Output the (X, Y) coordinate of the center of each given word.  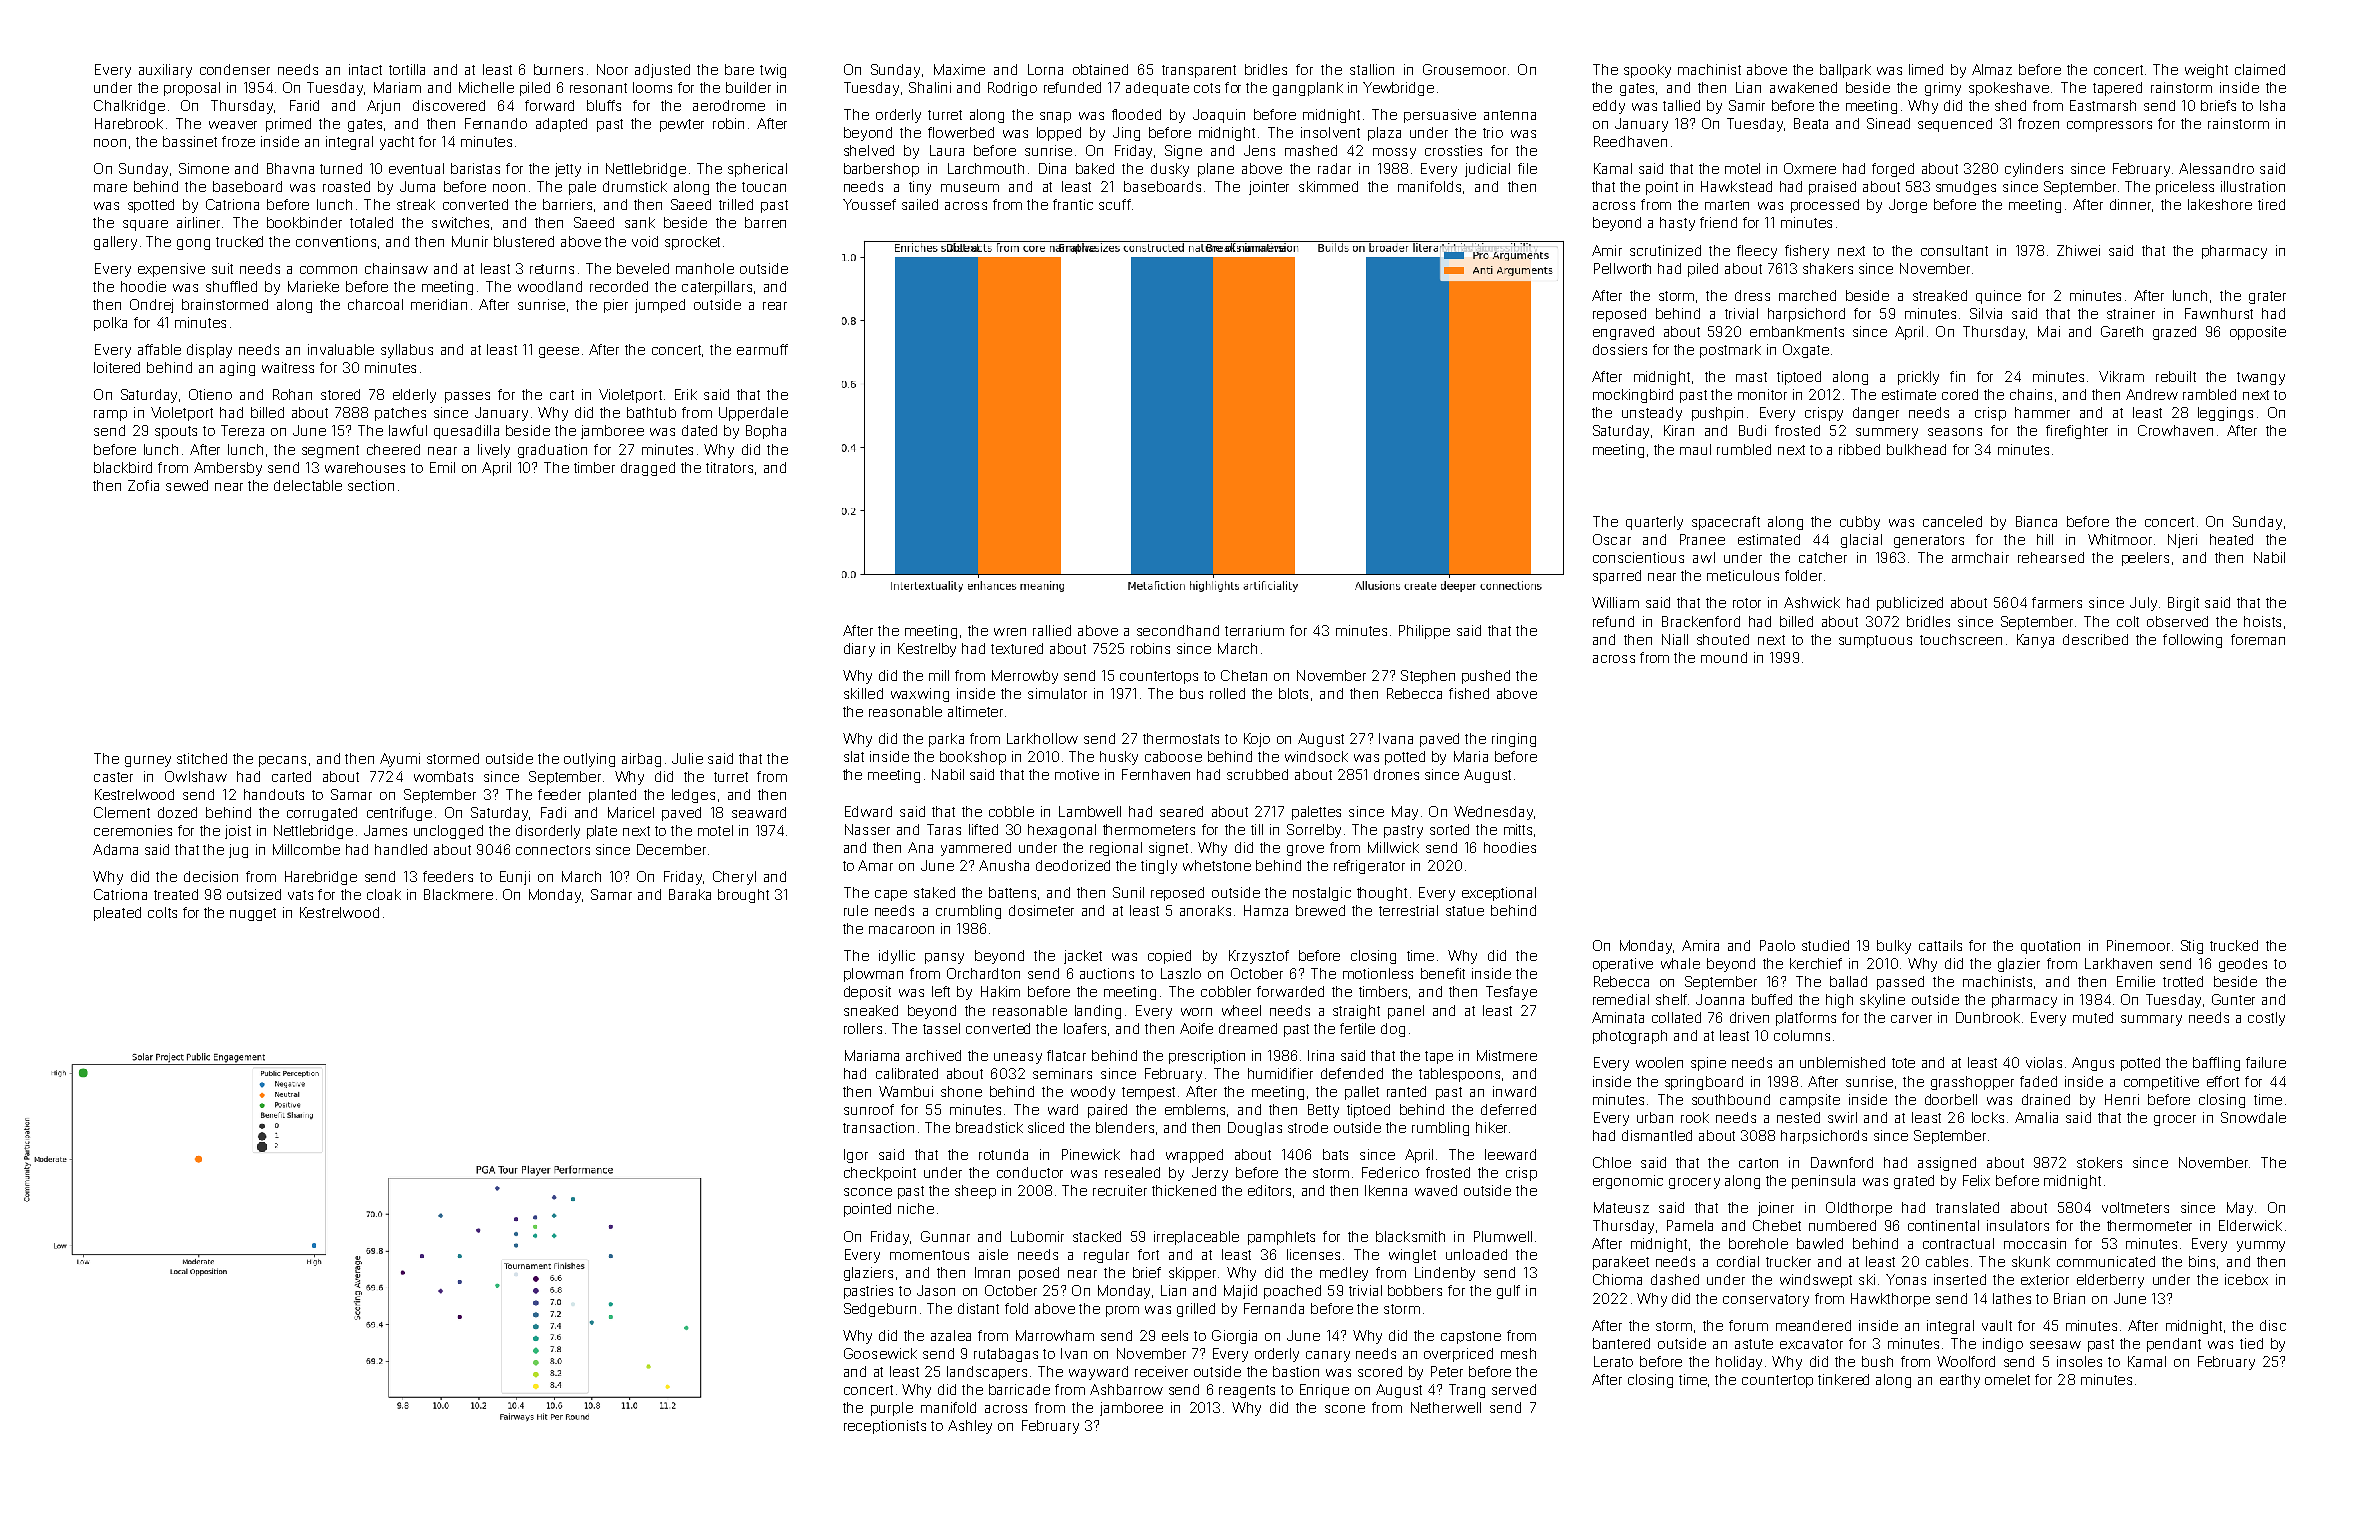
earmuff (762, 349)
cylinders (2034, 170)
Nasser (867, 829)
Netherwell (1446, 1407)
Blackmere (458, 894)
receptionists (885, 1427)
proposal (192, 89)
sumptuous (1875, 641)
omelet (2007, 1379)
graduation (552, 451)
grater (2267, 297)
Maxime (959, 69)
